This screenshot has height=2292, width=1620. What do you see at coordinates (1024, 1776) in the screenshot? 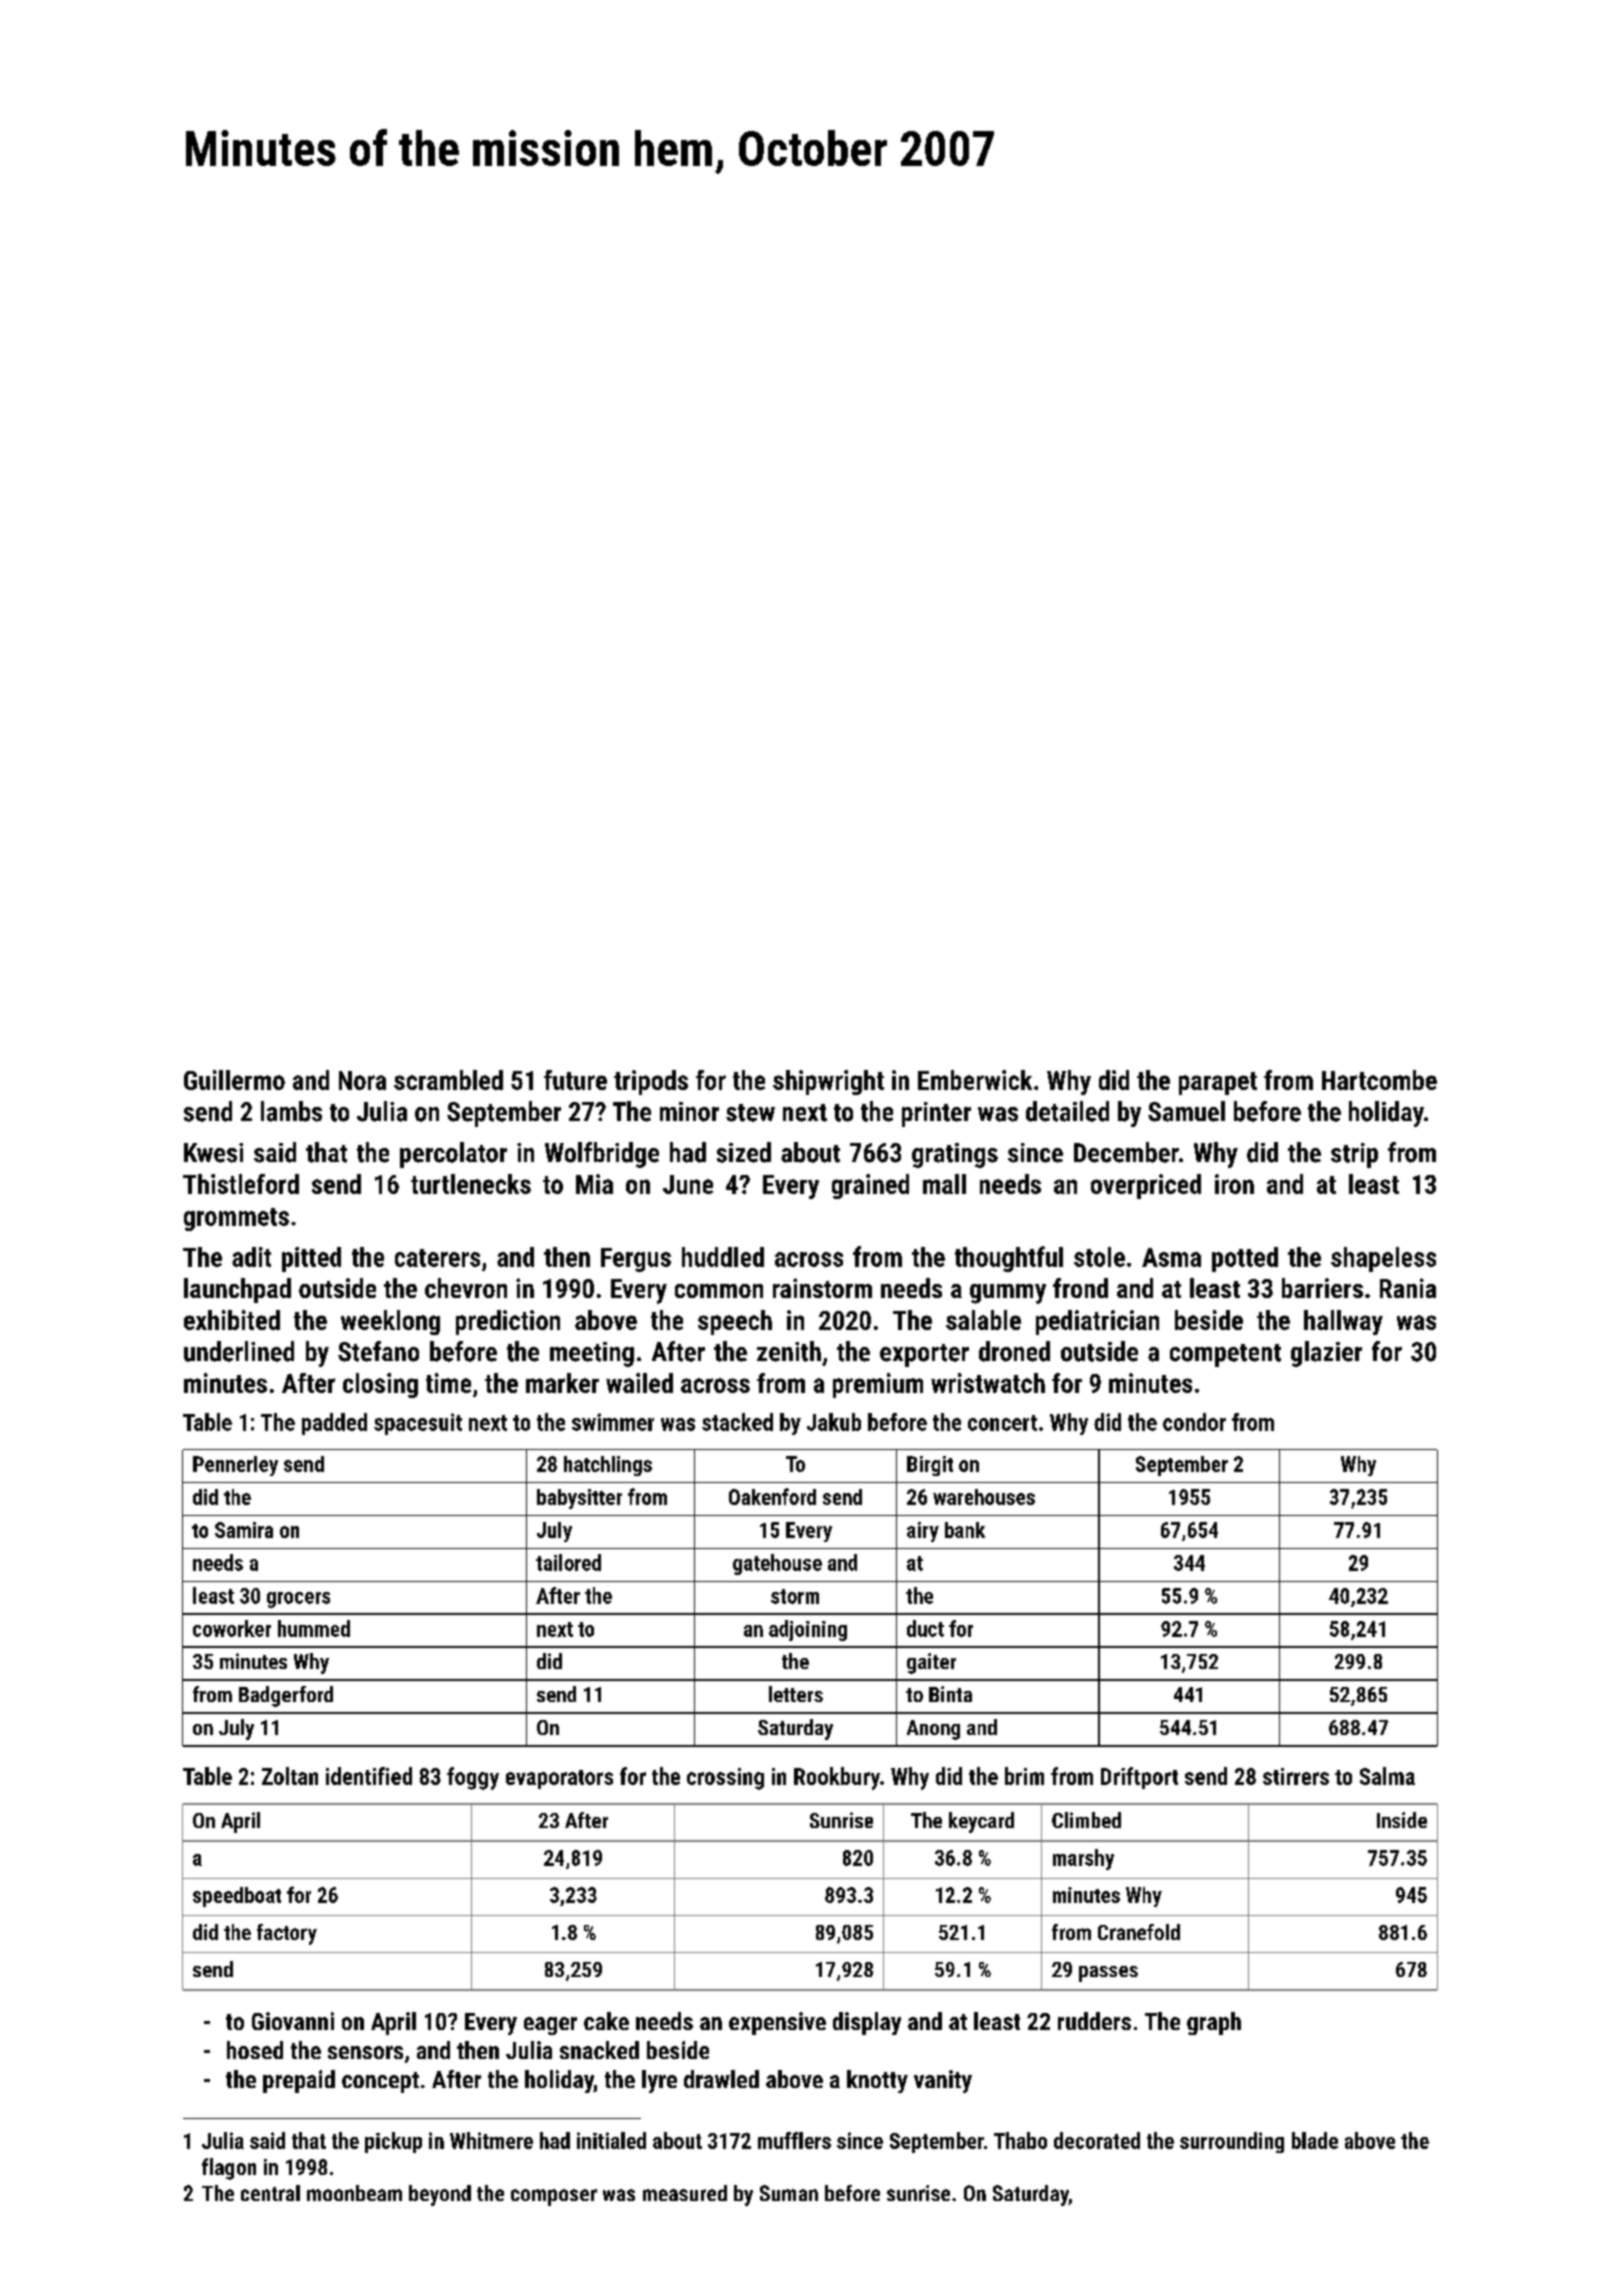
I see `brim` at bounding box center [1024, 1776].
